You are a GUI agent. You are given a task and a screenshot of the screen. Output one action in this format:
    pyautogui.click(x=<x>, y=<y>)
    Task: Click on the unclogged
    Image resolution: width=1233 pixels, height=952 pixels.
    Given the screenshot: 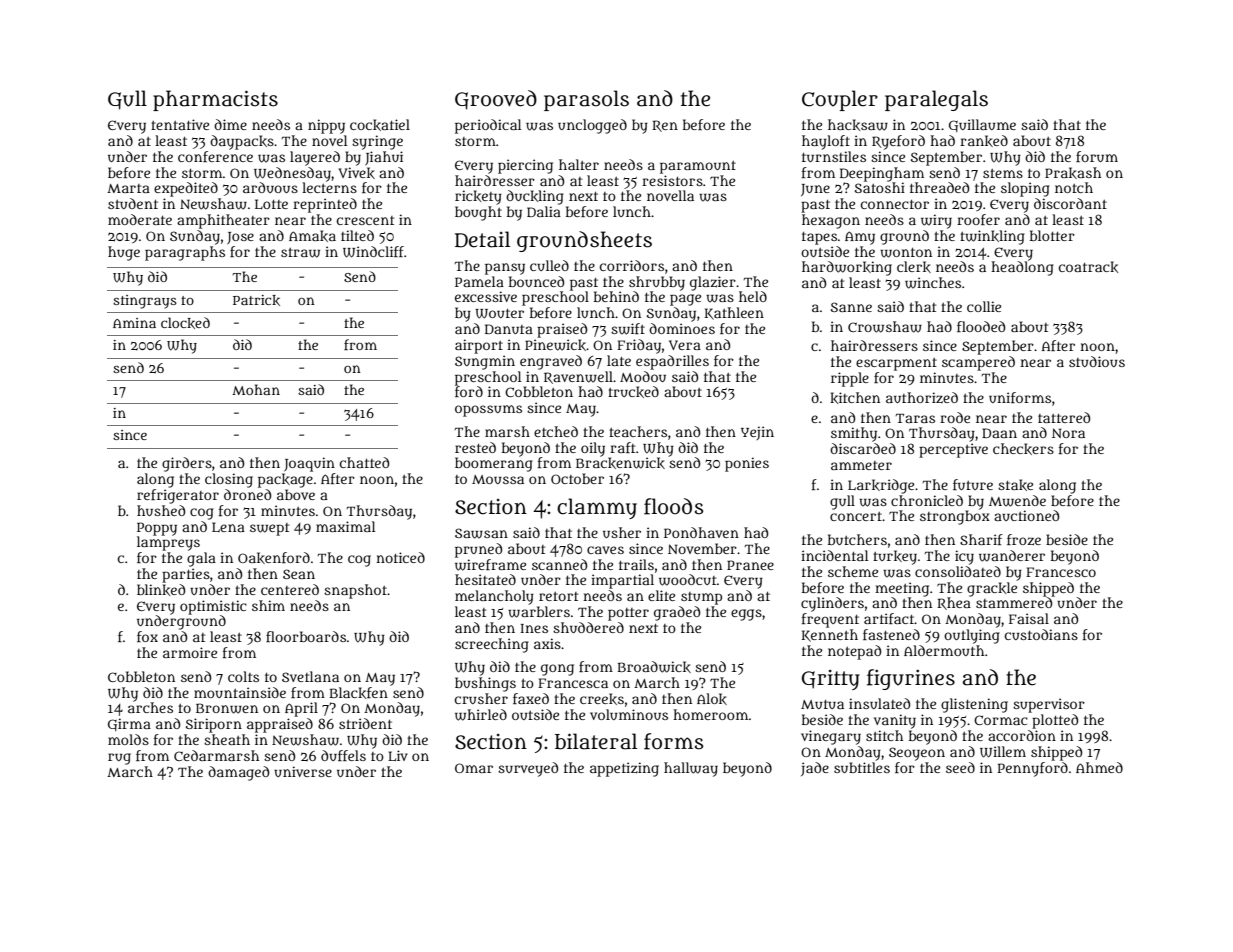 What is the action you would take?
    pyautogui.click(x=592, y=126)
